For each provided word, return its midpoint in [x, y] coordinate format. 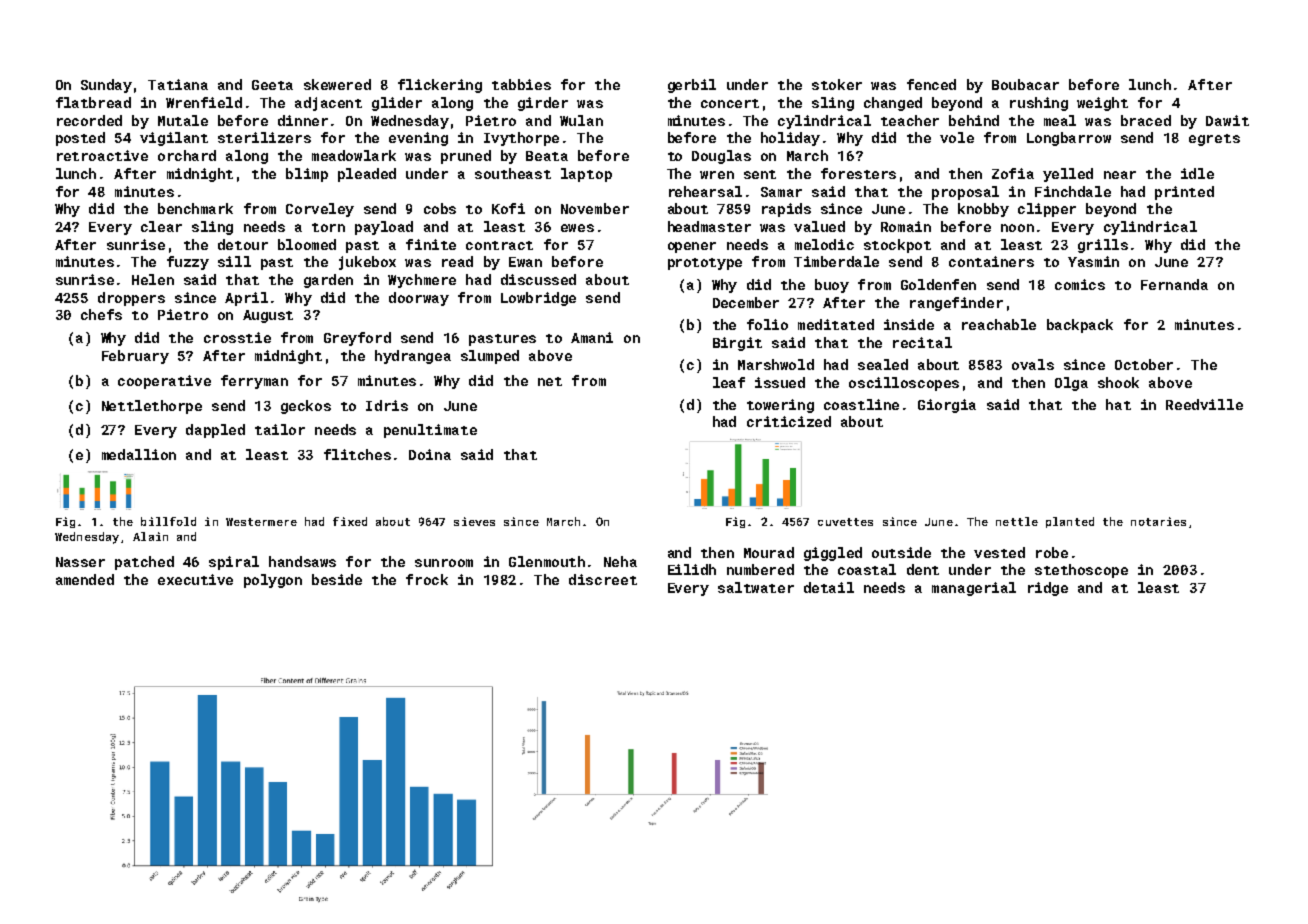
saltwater [756, 587]
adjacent [328, 104]
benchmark [195, 208]
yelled [1068, 175]
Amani [592, 337]
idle [1197, 173]
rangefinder [956, 304]
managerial [974, 589]
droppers [131, 299]
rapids [786, 210]
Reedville [1204, 404]
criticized [789, 421]
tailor [280, 429]
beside [337, 579]
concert [730, 103]
